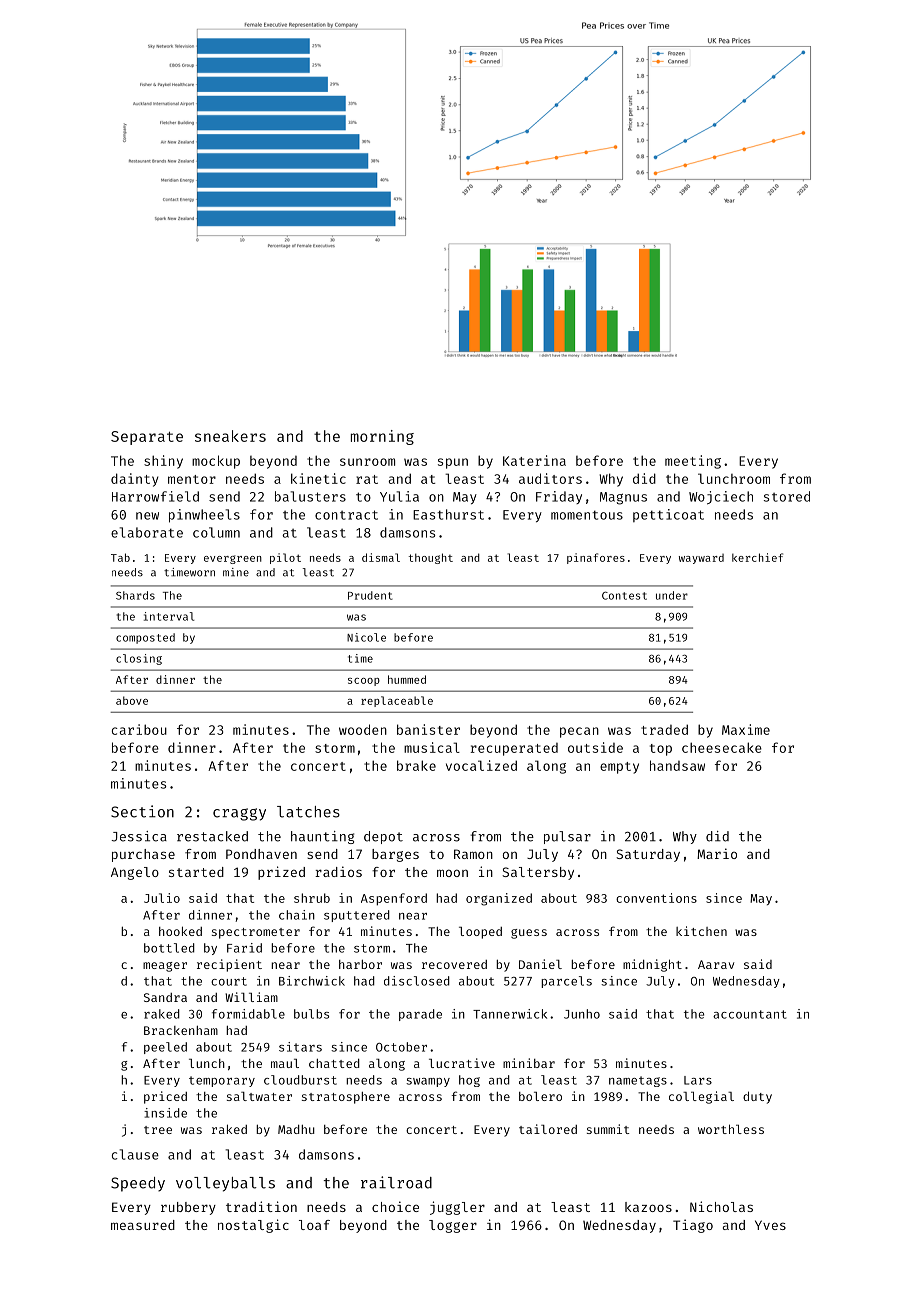  What do you see at coordinates (452, 873) in the document?
I see `moon` at bounding box center [452, 873].
